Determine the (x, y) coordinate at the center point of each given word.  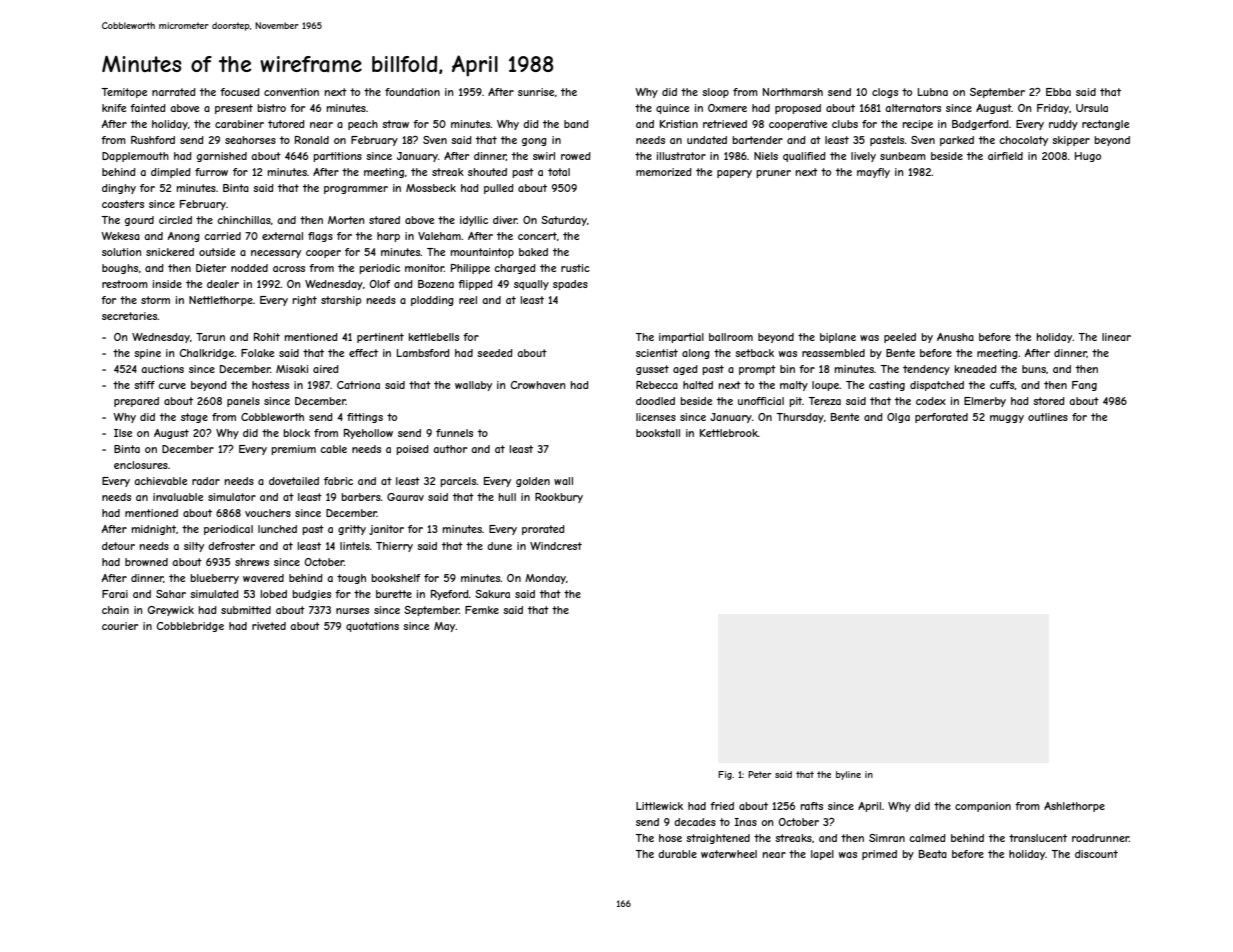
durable (677, 854)
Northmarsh (793, 92)
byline (848, 775)
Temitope (124, 93)
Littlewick (659, 806)
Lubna (933, 92)
